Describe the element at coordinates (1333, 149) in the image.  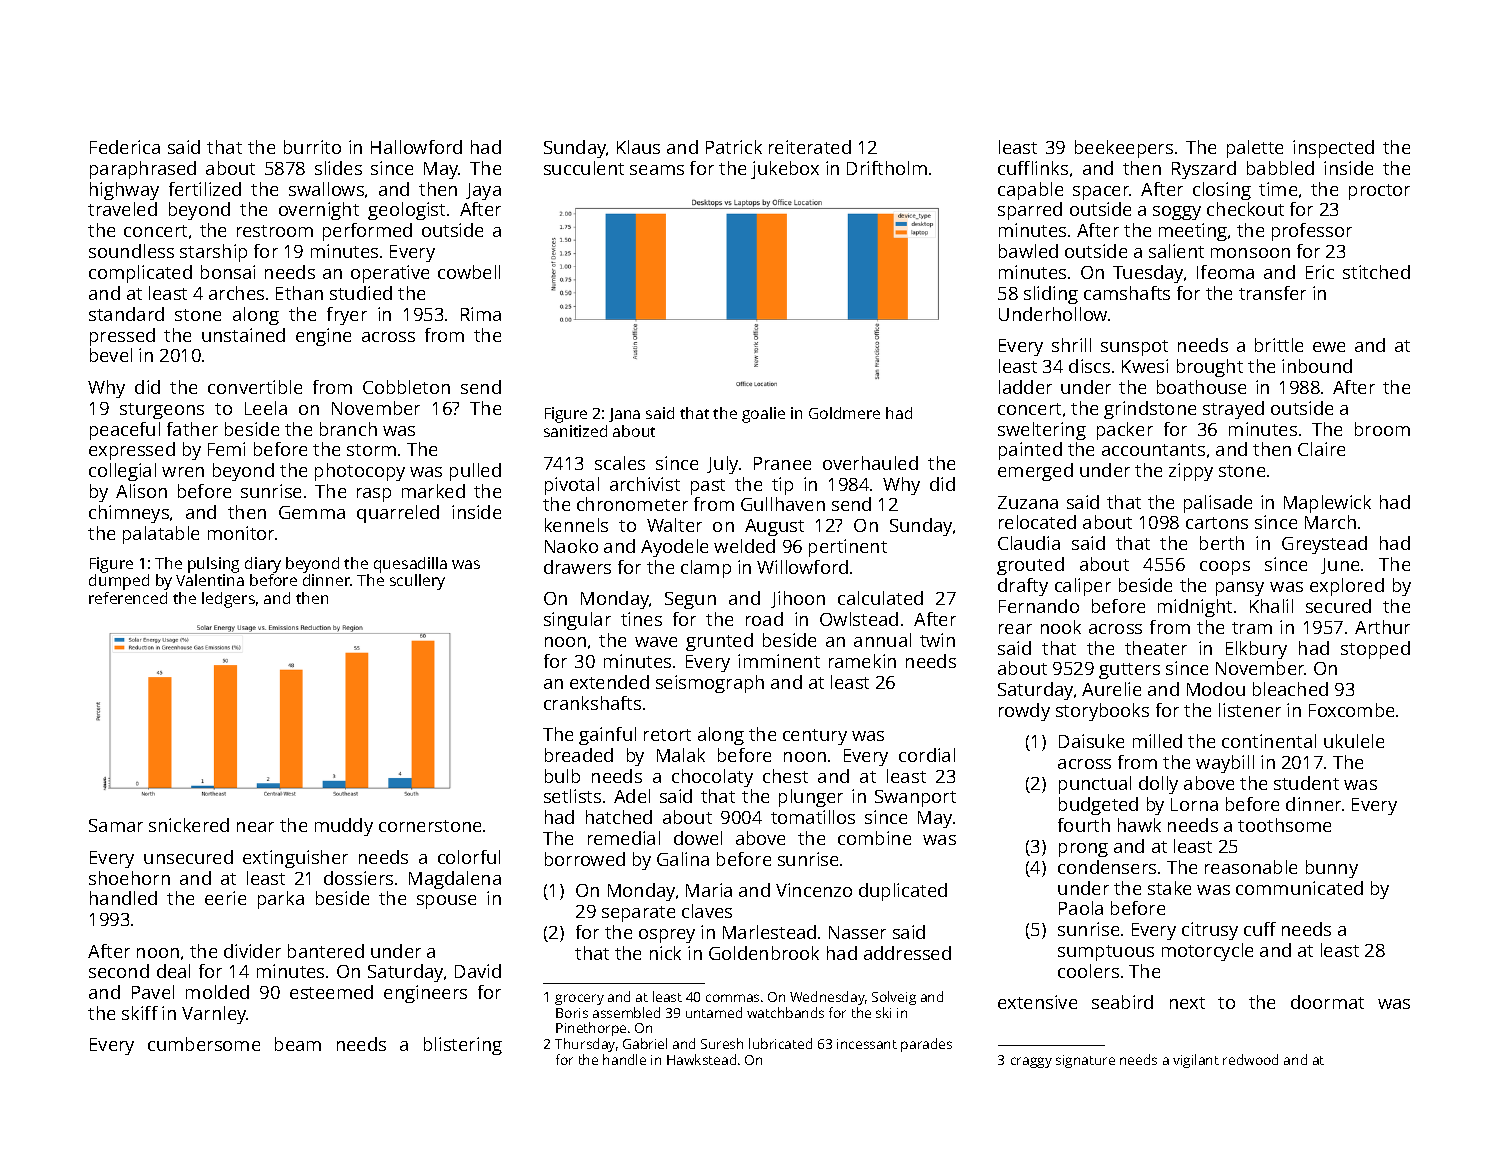
I see `inspected` at that location.
